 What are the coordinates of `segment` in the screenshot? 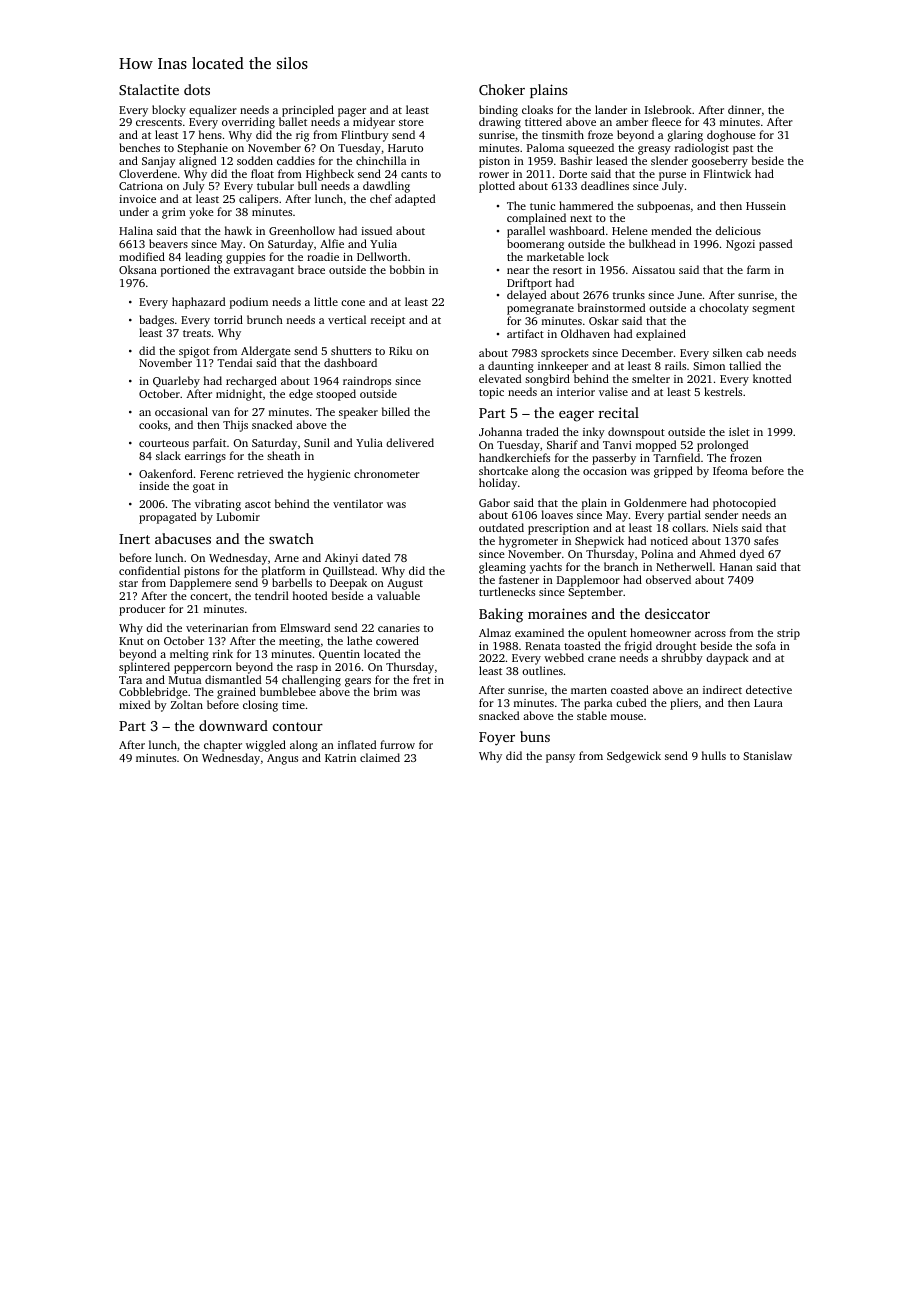 It's located at (773, 310).
